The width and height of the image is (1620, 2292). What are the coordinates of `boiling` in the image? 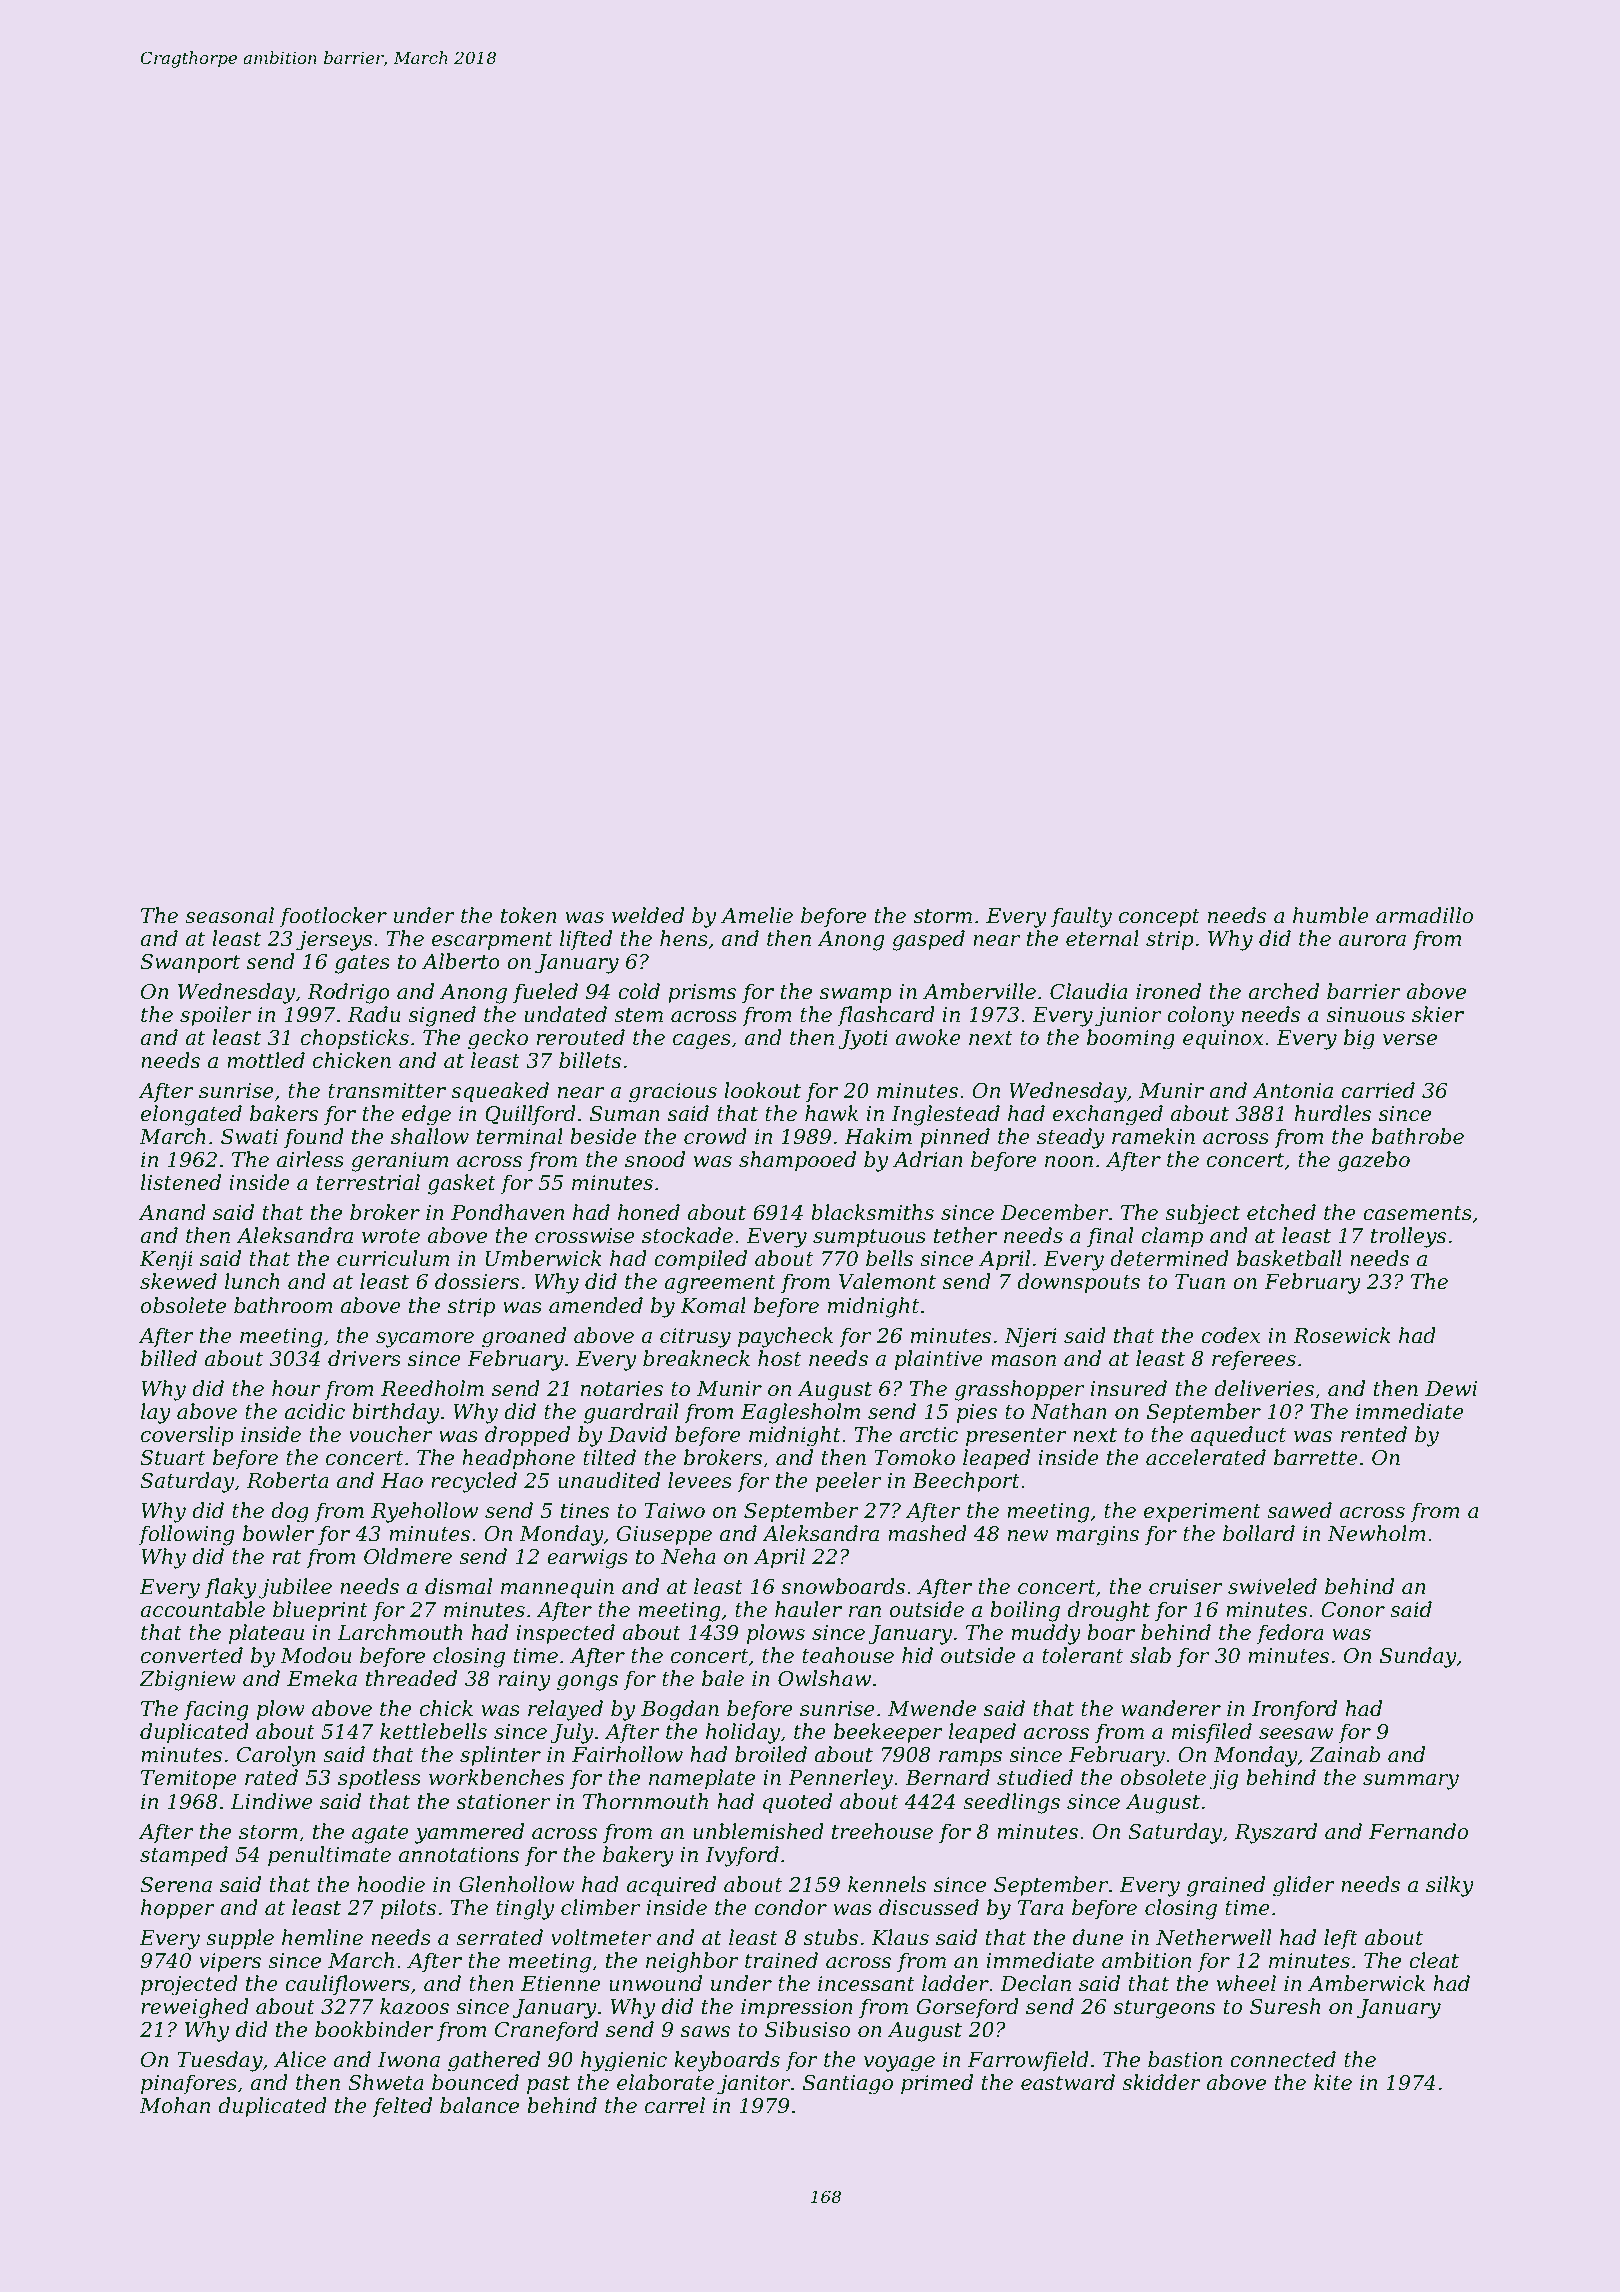 It's located at (1025, 1611).
